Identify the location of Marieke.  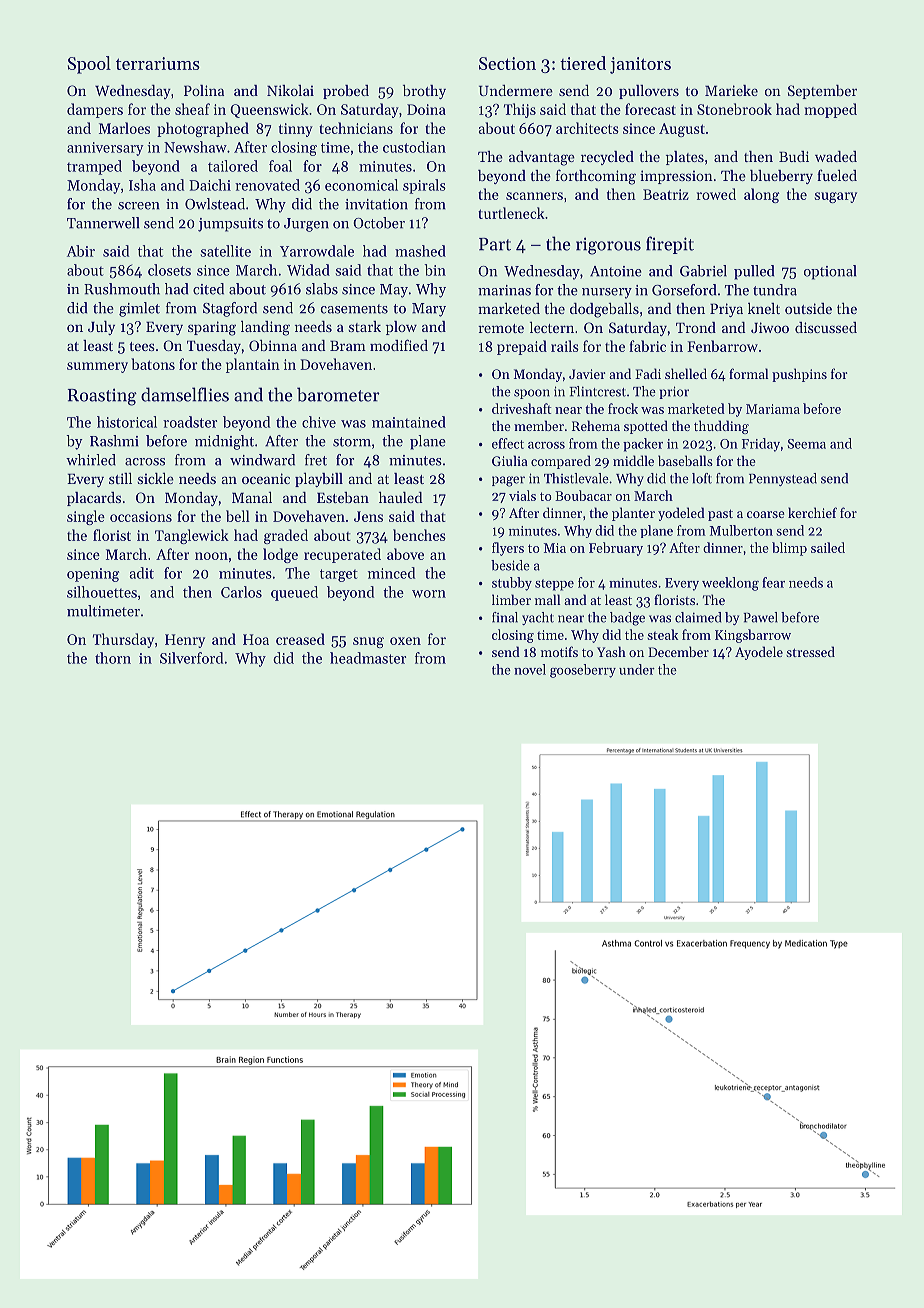
(731, 90).
